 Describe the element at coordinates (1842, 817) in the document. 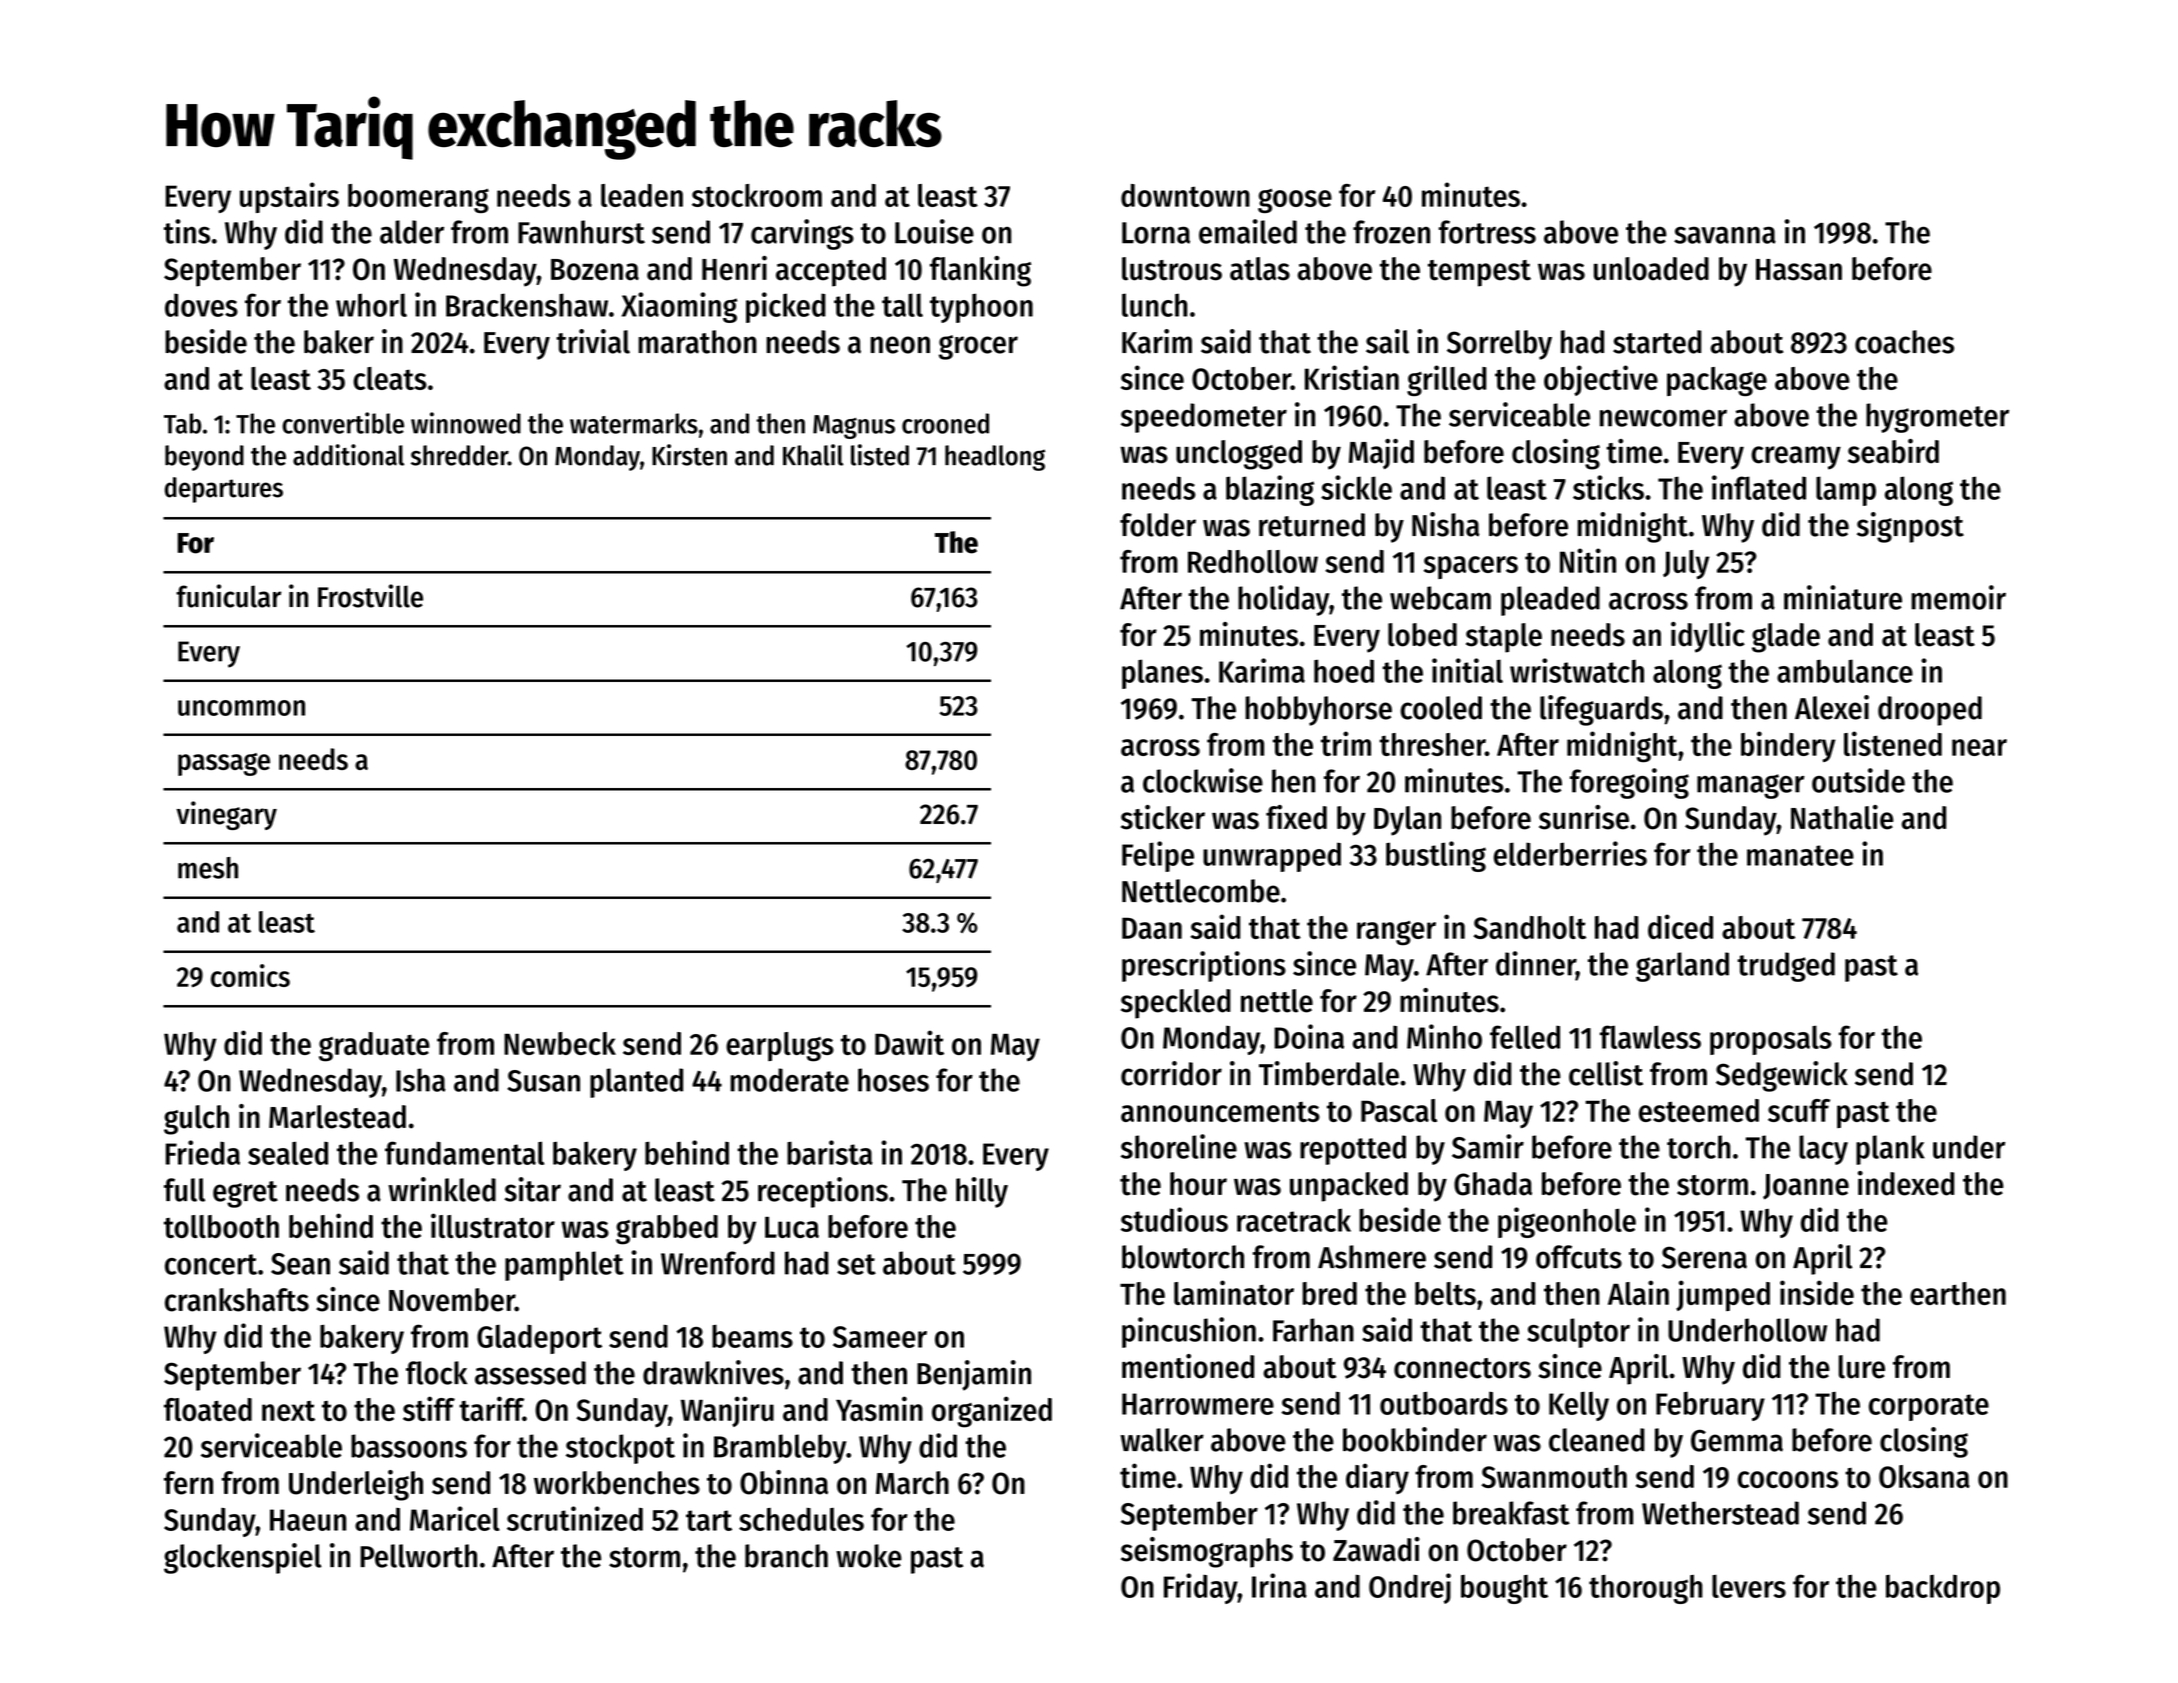

I see `Nathalie` at that location.
